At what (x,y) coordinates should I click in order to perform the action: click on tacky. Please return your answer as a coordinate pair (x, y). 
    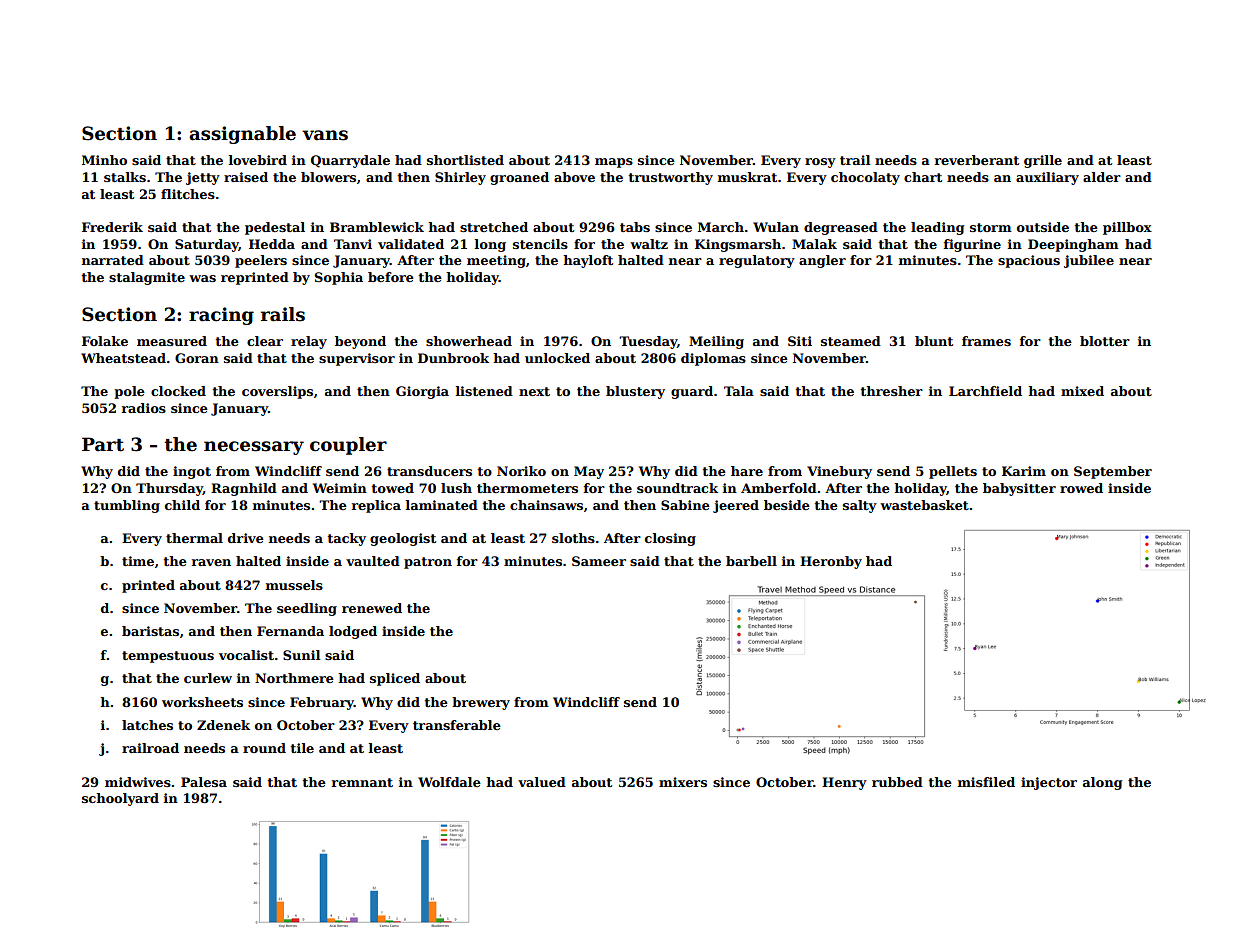
    Looking at the image, I should click on (347, 539).
